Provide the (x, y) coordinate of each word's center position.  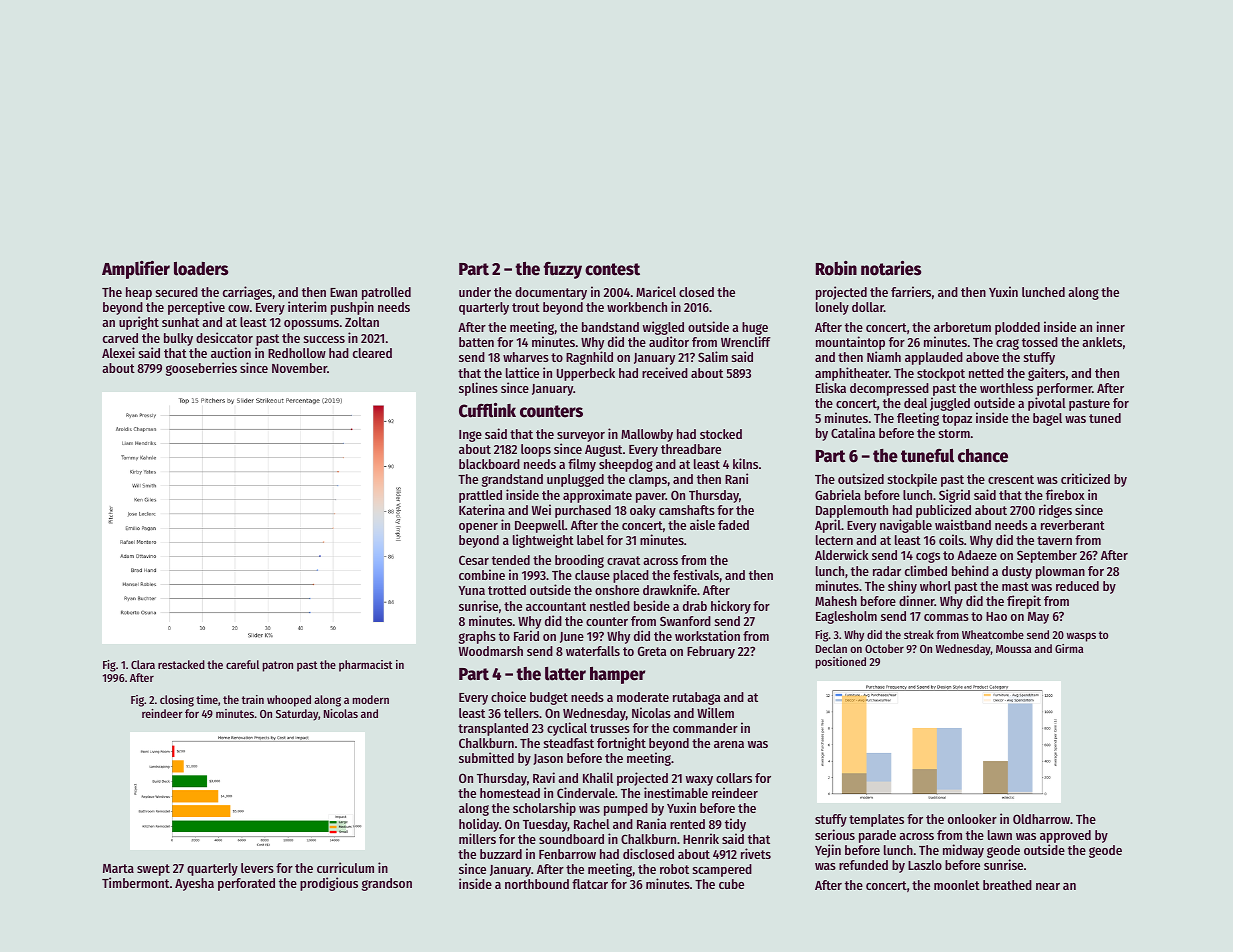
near (1048, 886)
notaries (891, 268)
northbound (537, 884)
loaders (201, 269)
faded (733, 525)
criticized (1085, 478)
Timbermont (135, 882)
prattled (480, 496)
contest (612, 269)
